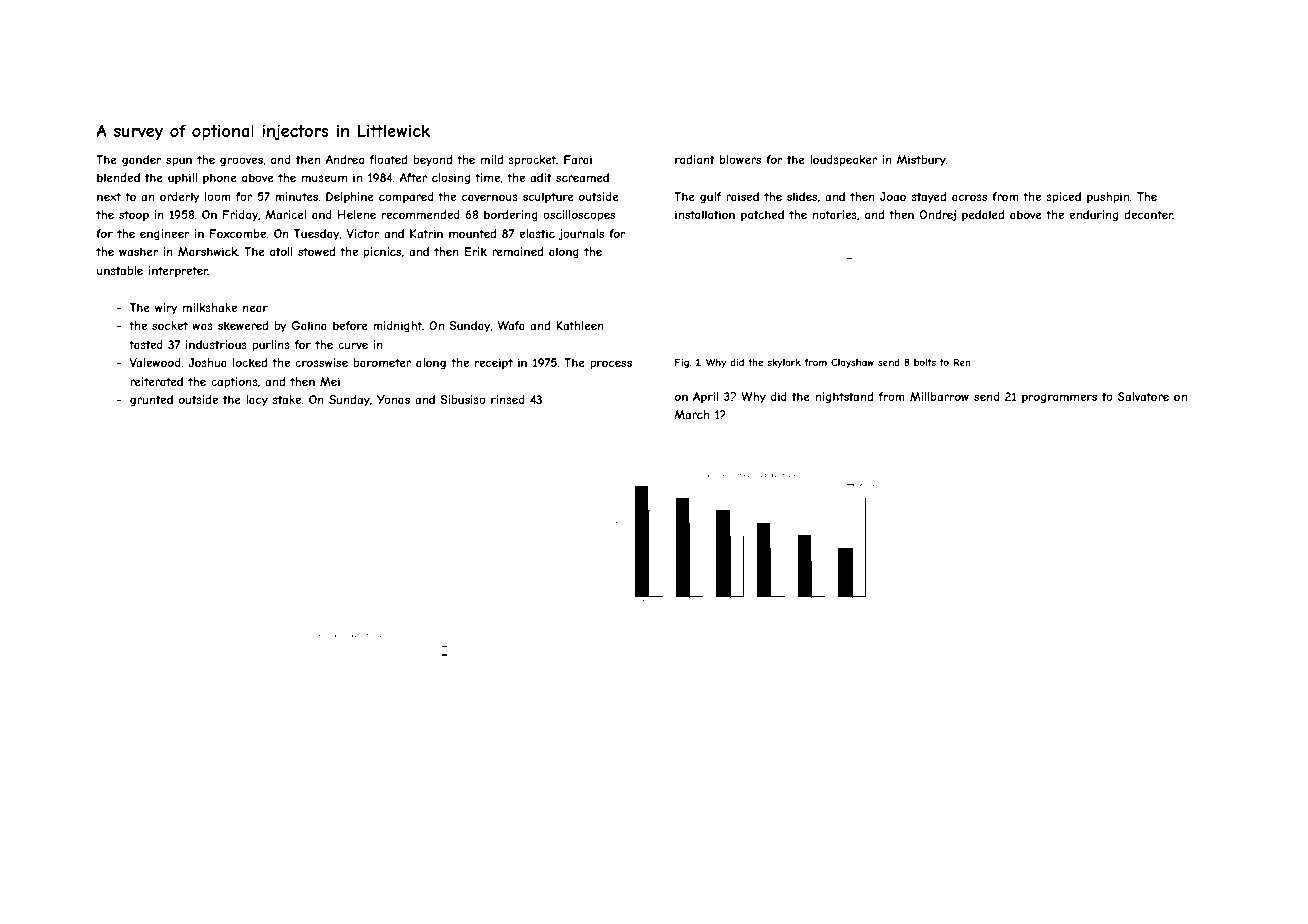 This screenshot has height=924, width=1308. Describe the element at coordinates (844, 398) in the screenshot. I see `nightstand` at that location.
